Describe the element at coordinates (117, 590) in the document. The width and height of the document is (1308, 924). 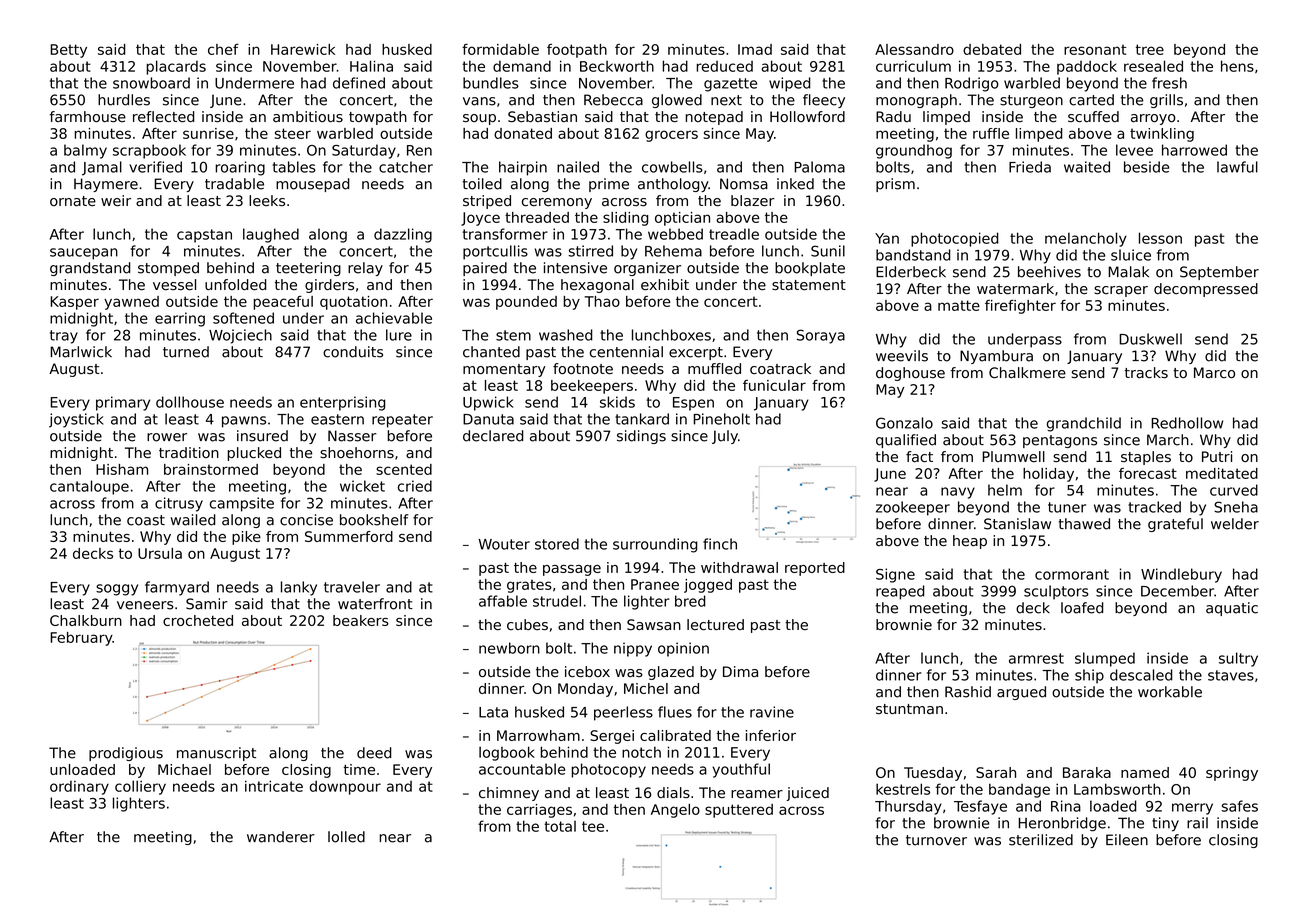
I see `soggy` at that location.
